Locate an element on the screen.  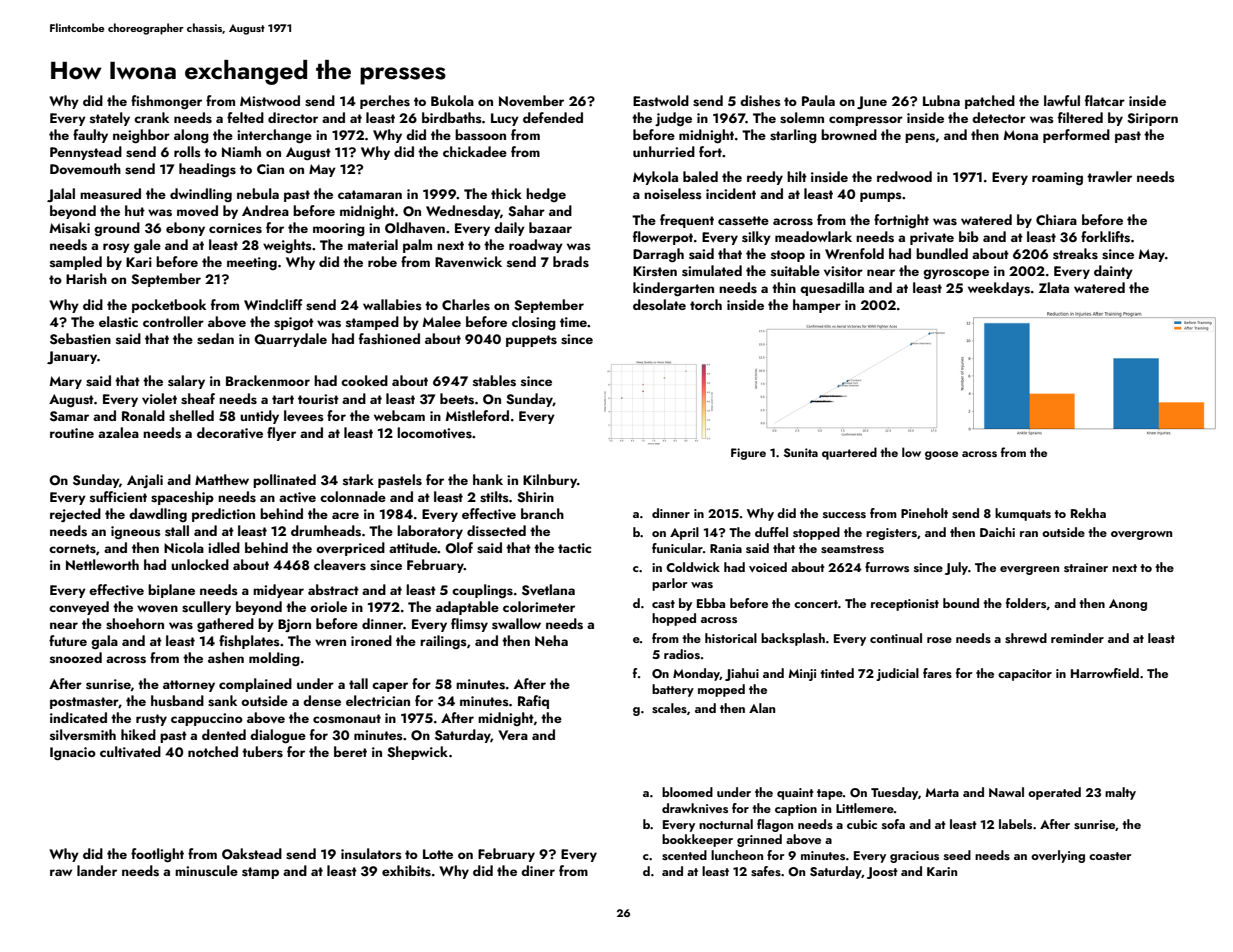
routine is located at coordinates (72, 433).
